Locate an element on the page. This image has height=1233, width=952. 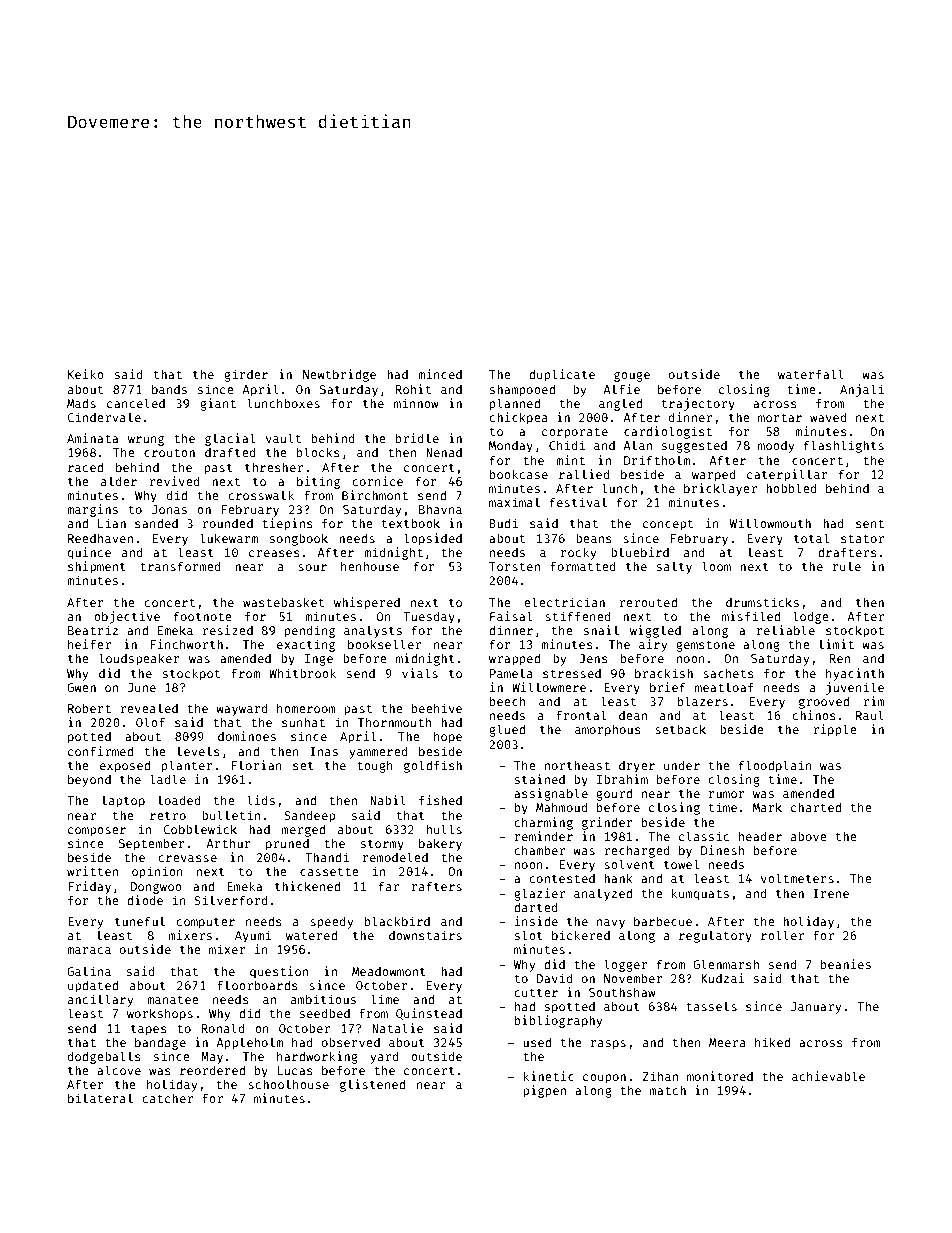
quince is located at coordinates (89, 553).
